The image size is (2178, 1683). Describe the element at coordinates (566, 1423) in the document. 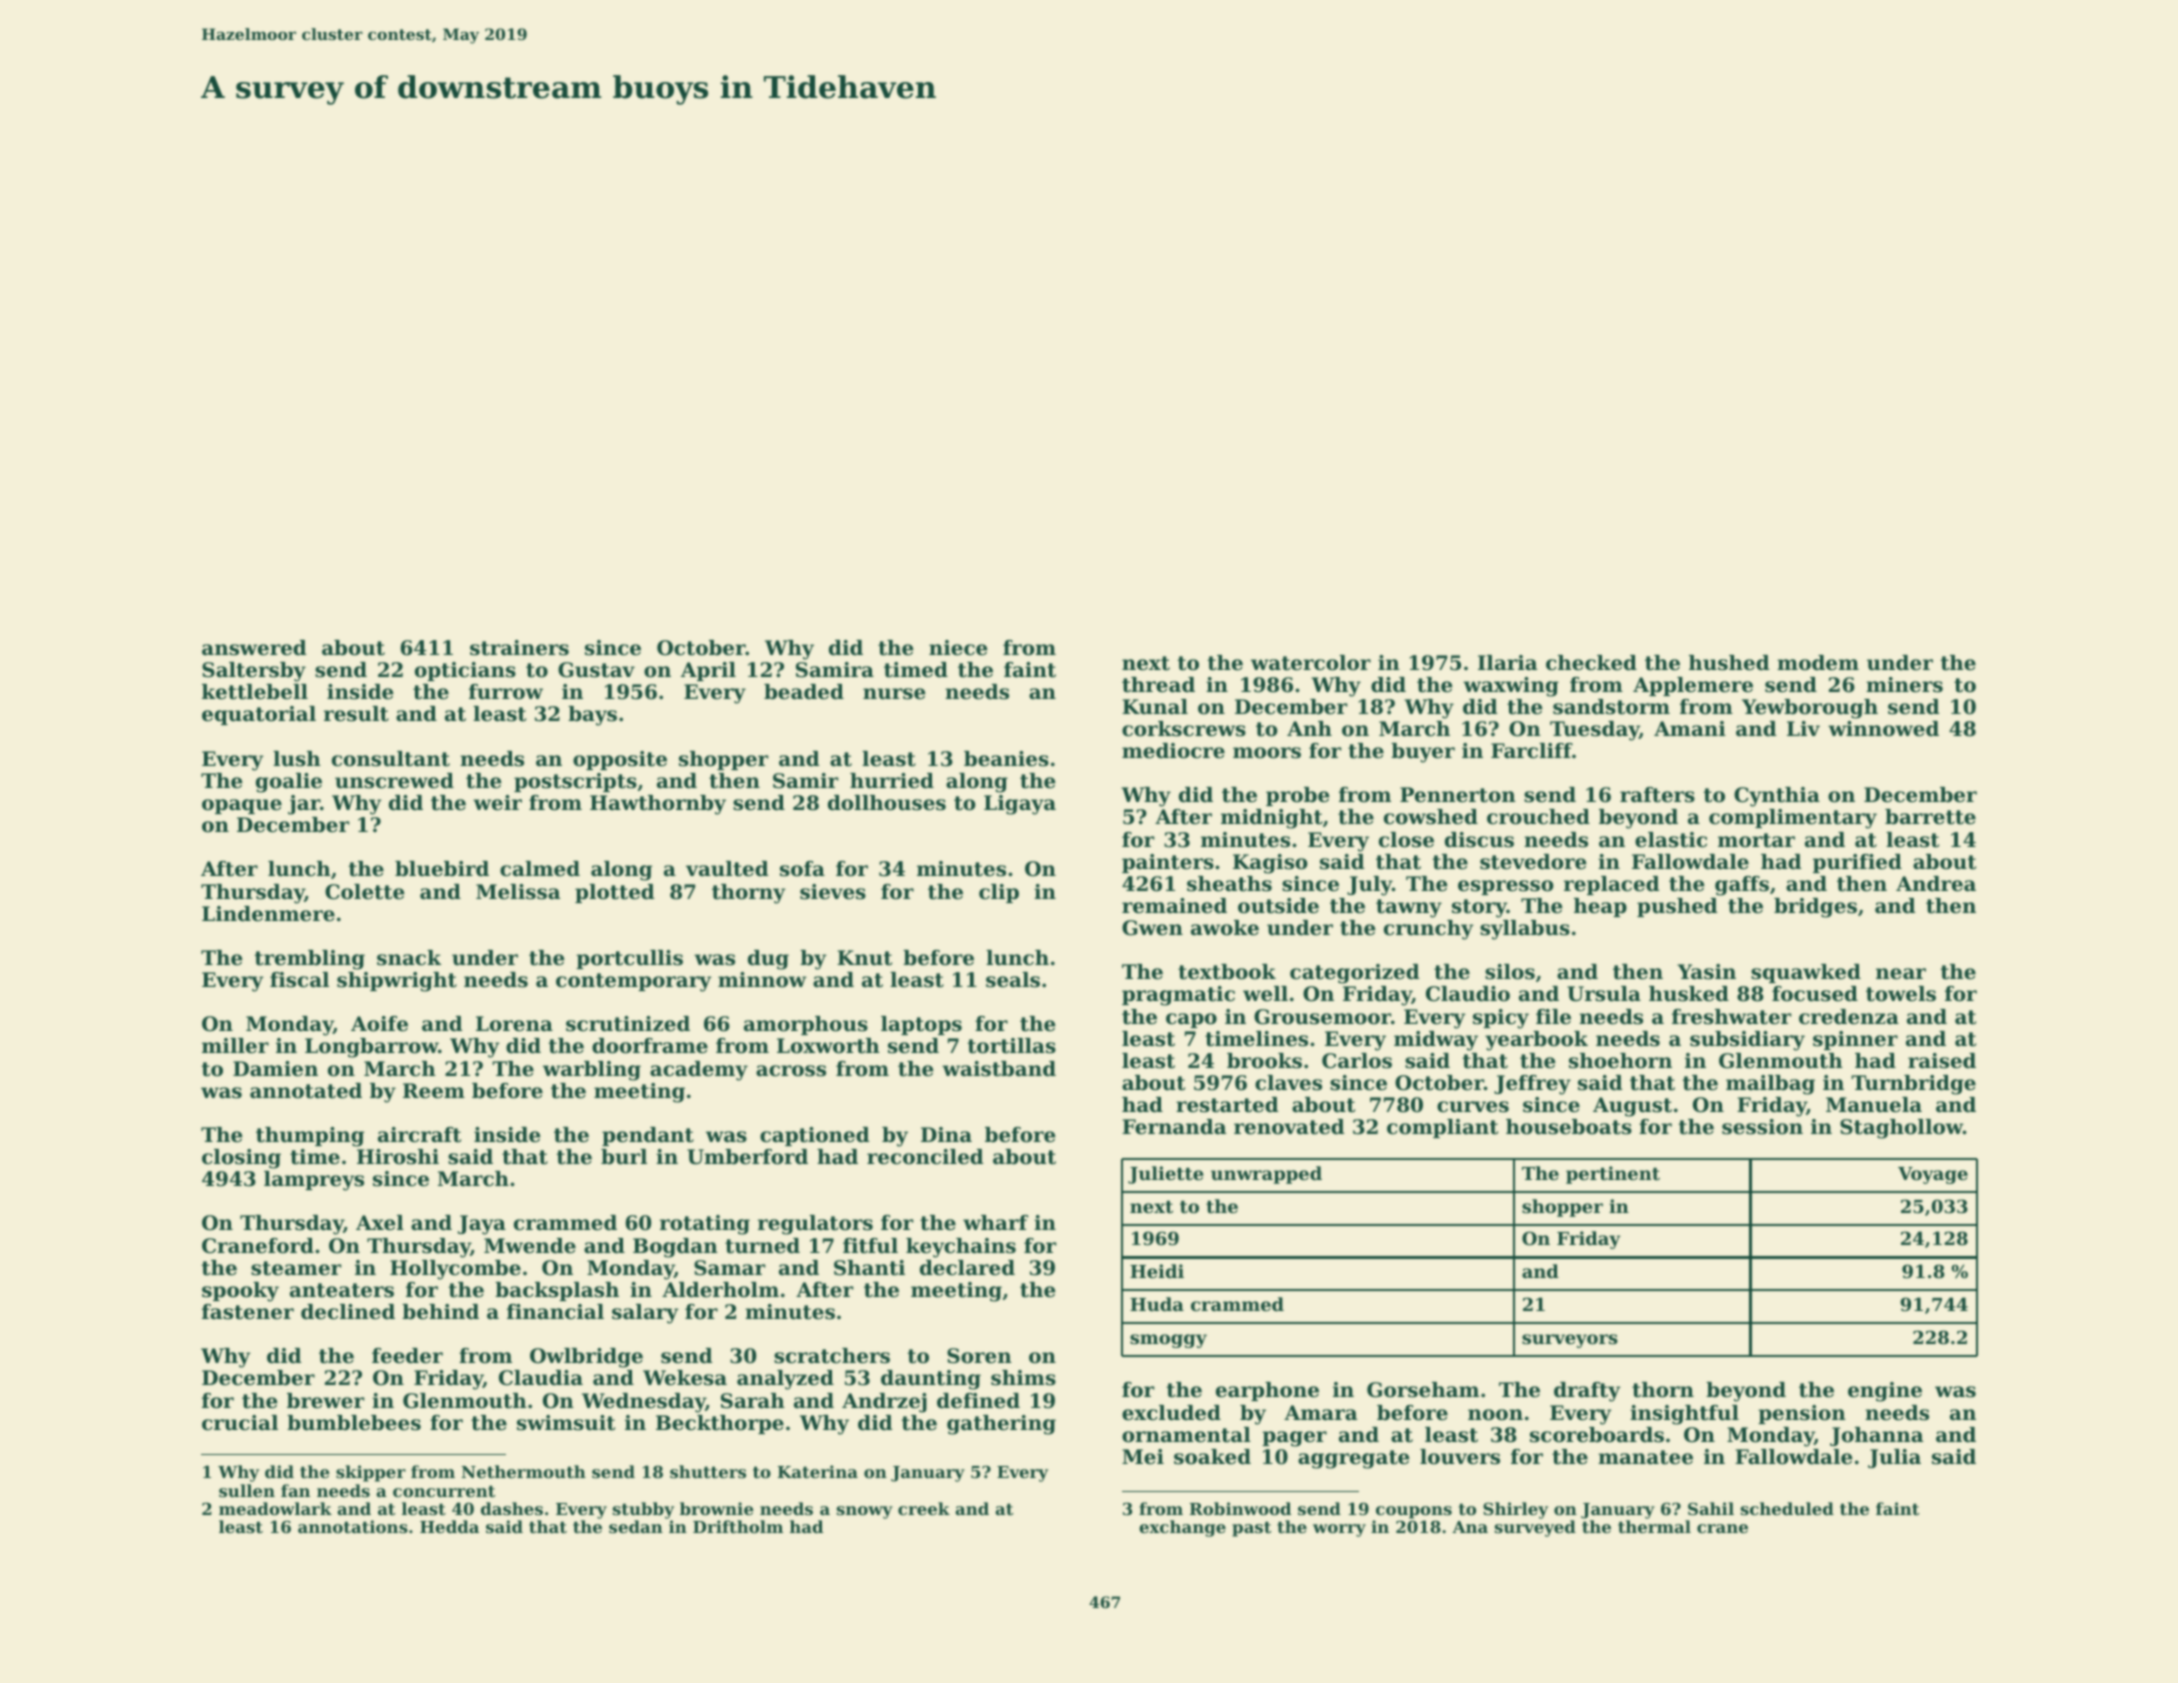

I see `swimsuit` at that location.
